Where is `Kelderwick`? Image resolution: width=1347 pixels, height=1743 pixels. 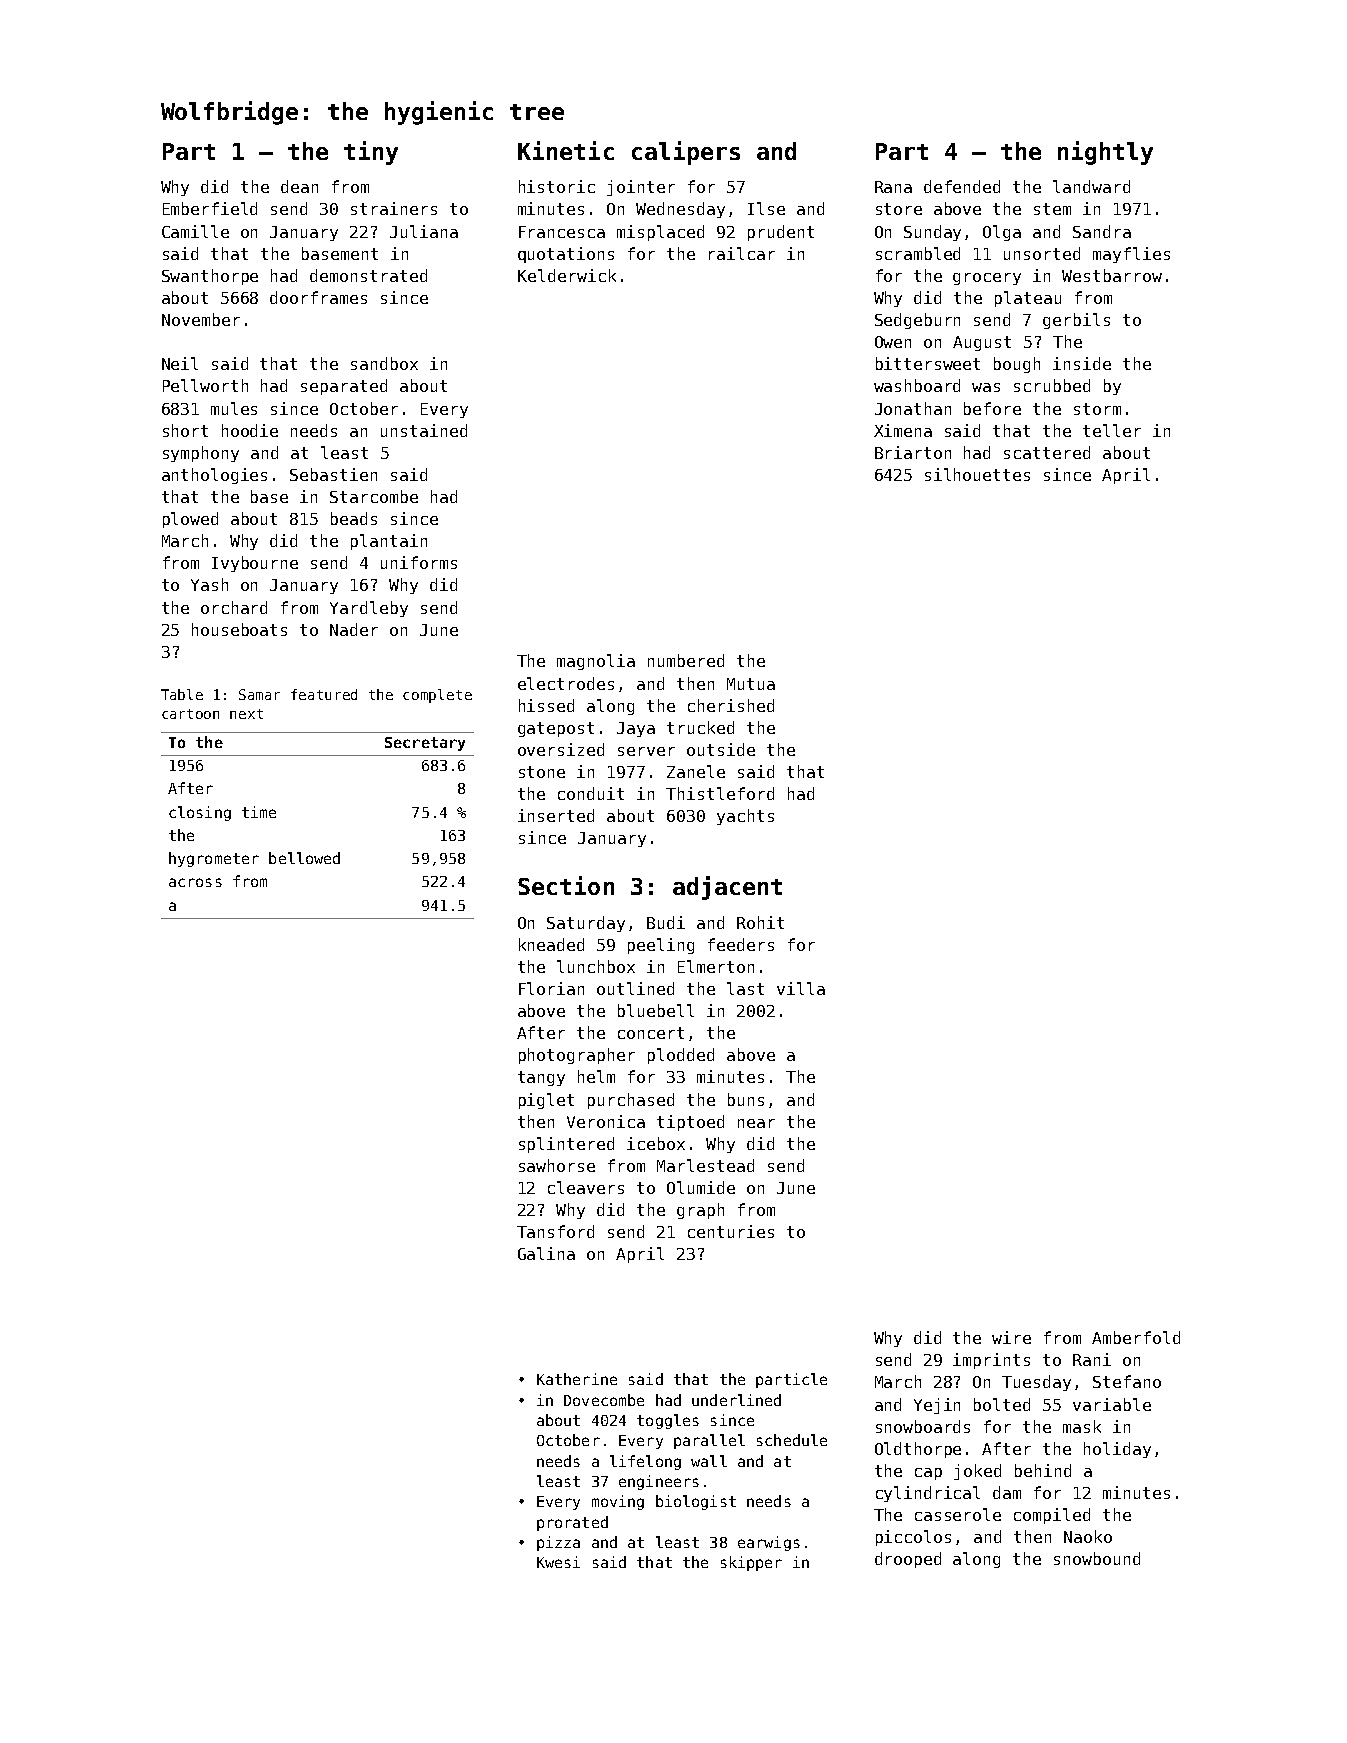
Kelderwick is located at coordinates (567, 275).
